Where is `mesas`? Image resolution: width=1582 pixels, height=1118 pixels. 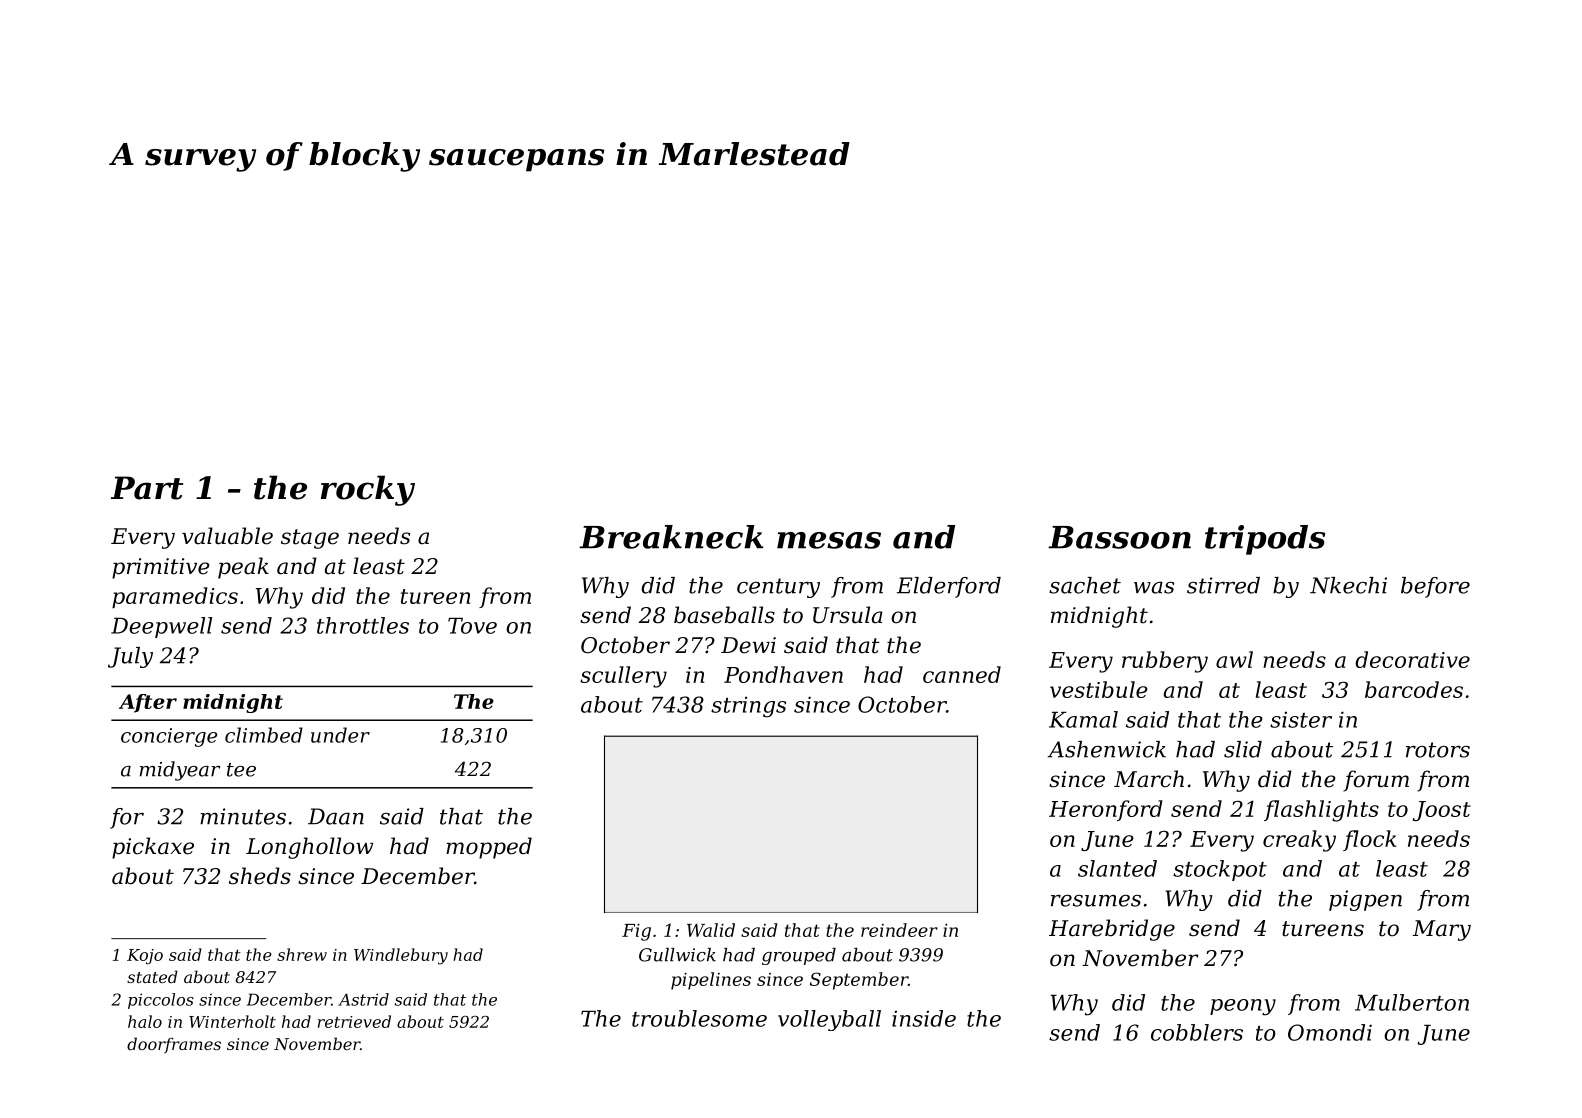
mesas is located at coordinates (829, 540).
